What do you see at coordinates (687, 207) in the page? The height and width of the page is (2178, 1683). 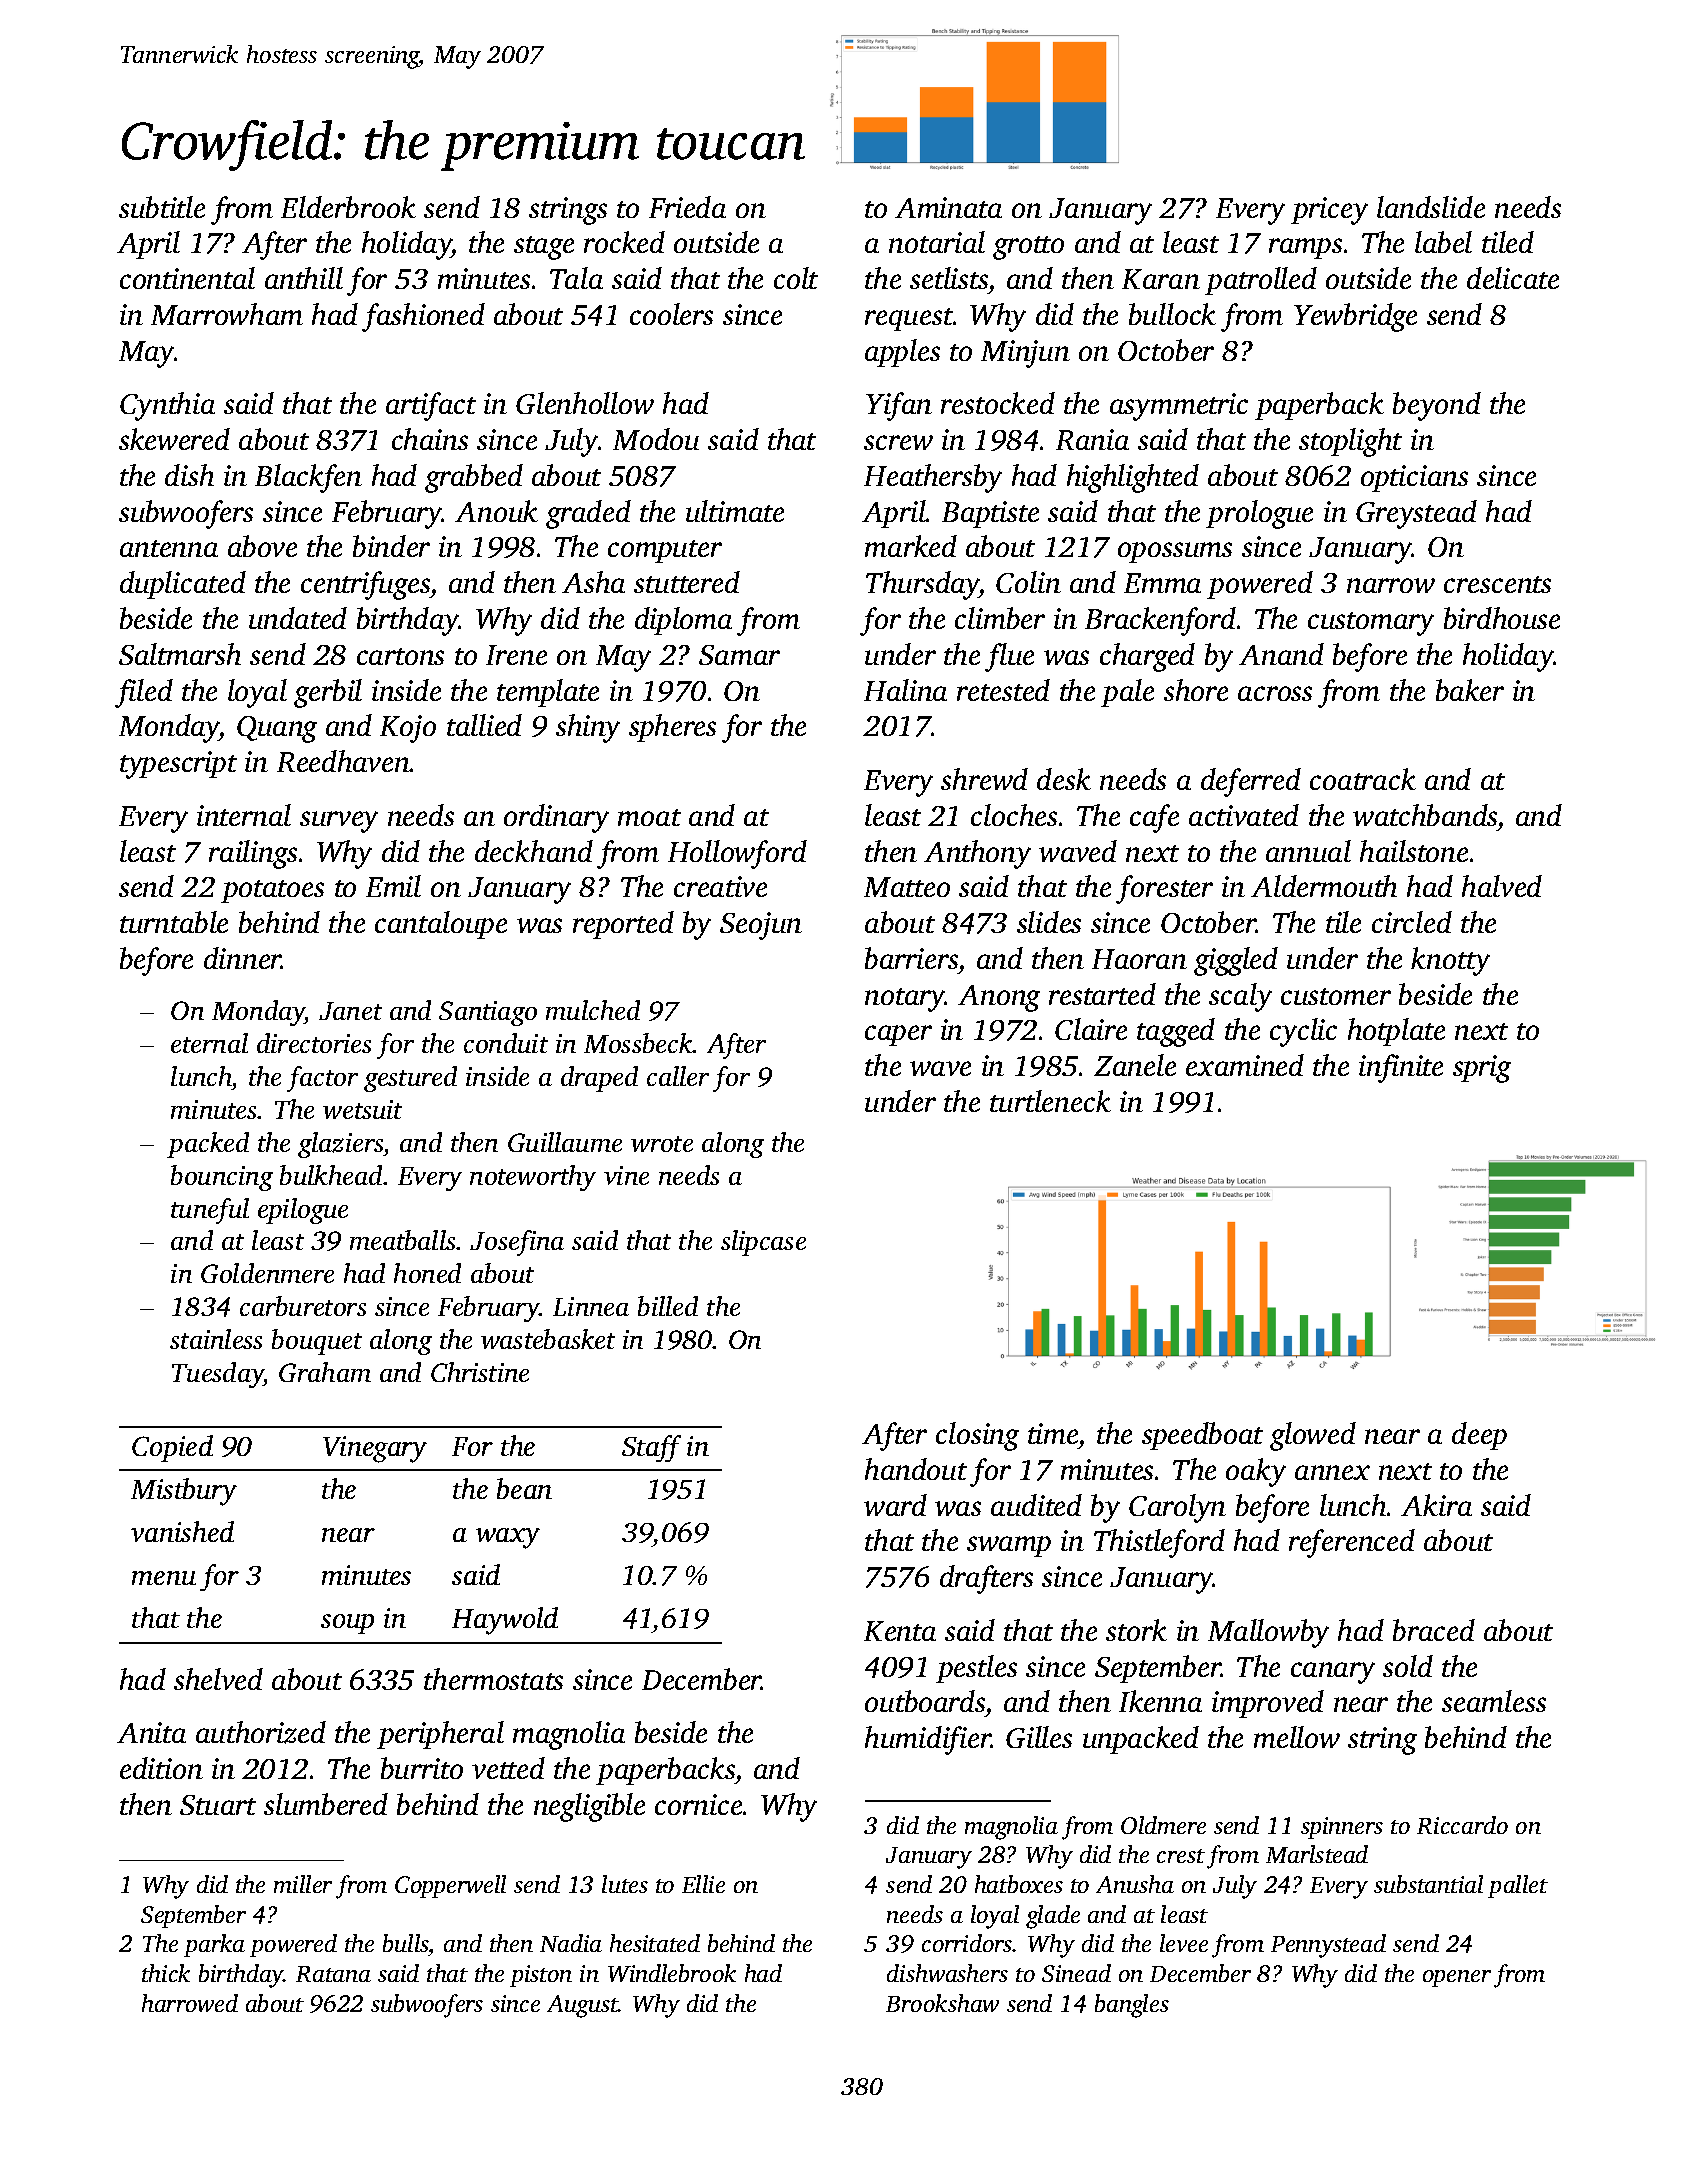 I see `Frieda` at bounding box center [687, 207].
